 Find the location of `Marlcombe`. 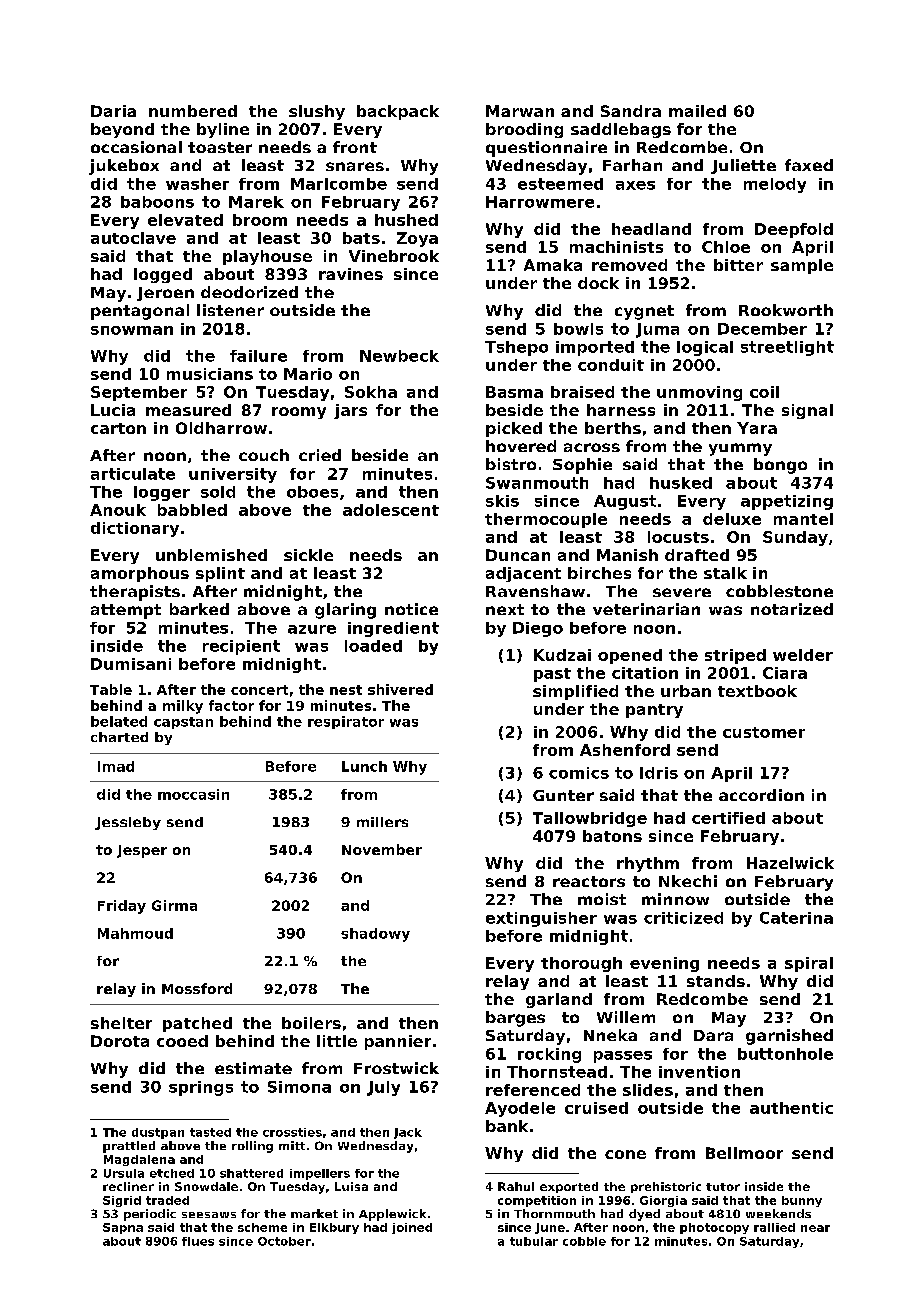

Marlcombe is located at coordinates (339, 184).
